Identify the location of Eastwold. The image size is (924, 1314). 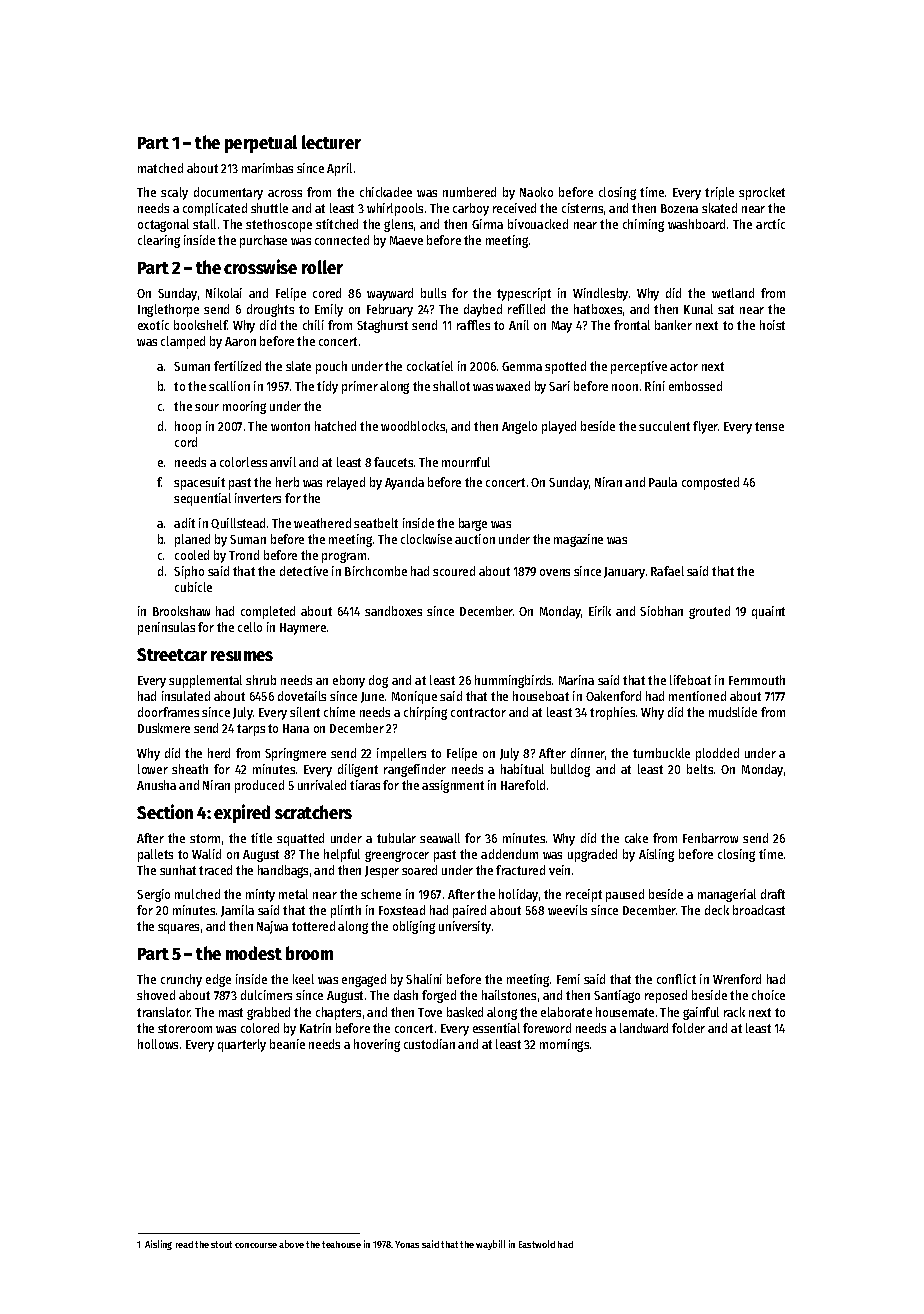
(537, 1244).
